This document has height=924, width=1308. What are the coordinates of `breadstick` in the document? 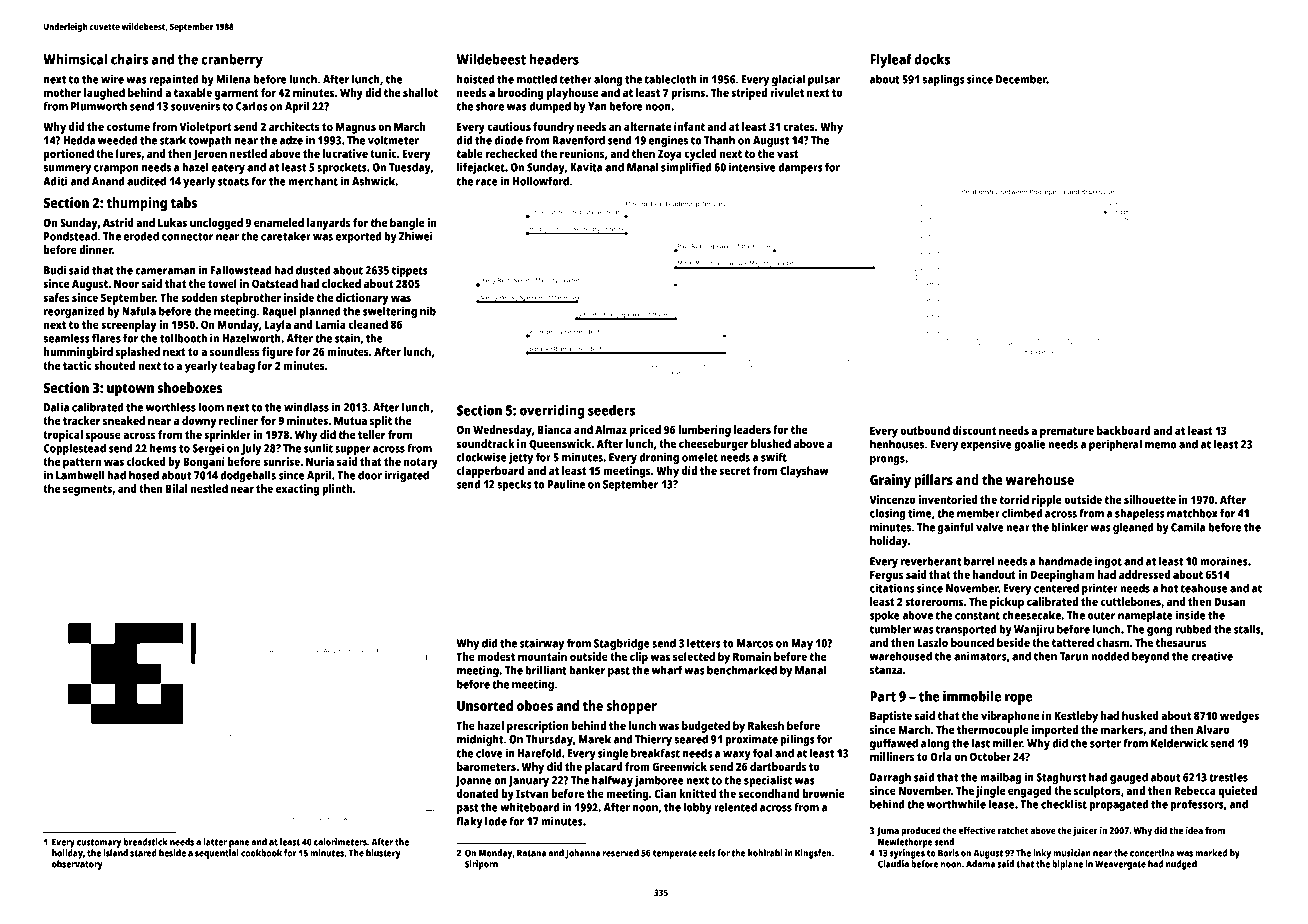 It's located at (146, 842).
